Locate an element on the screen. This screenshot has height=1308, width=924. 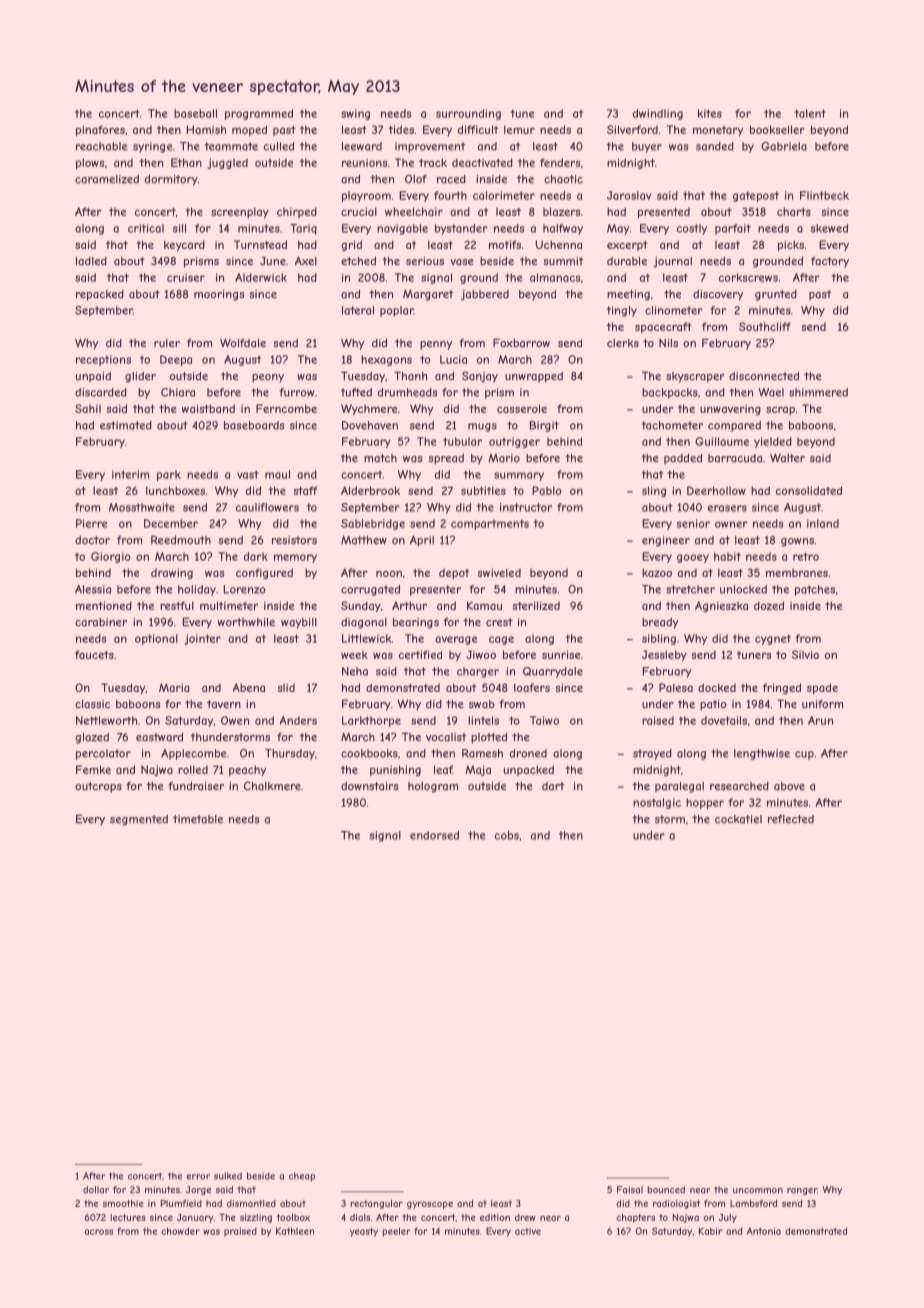
endorsed is located at coordinates (434, 835).
